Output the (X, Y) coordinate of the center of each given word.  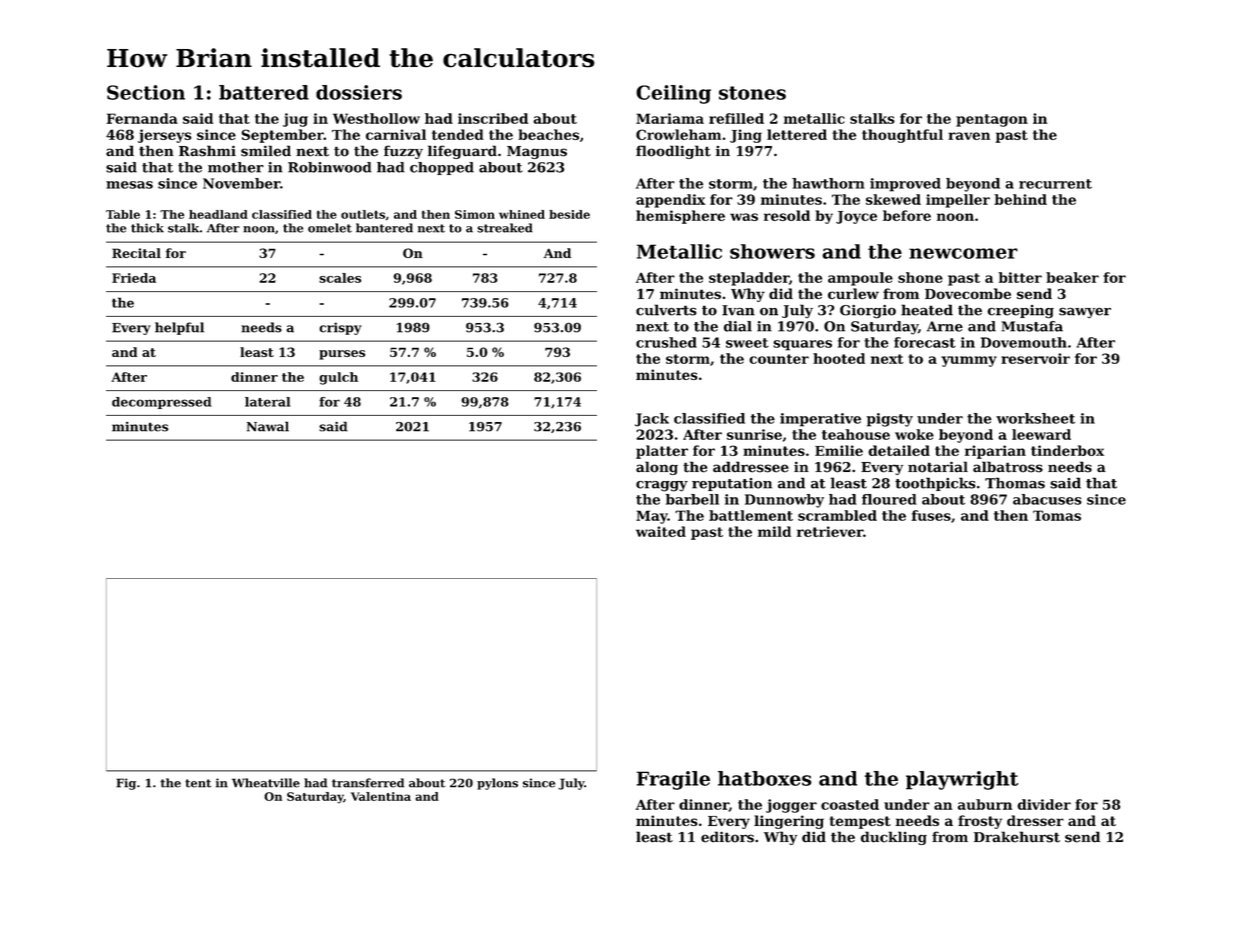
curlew (853, 294)
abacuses (1047, 499)
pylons (497, 784)
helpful (179, 328)
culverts (666, 310)
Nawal (268, 426)
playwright (962, 780)
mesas (129, 185)
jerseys (165, 136)
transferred (368, 783)
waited (661, 531)
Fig (126, 784)
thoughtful (902, 136)
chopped (442, 168)
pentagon (992, 120)
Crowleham (678, 134)
